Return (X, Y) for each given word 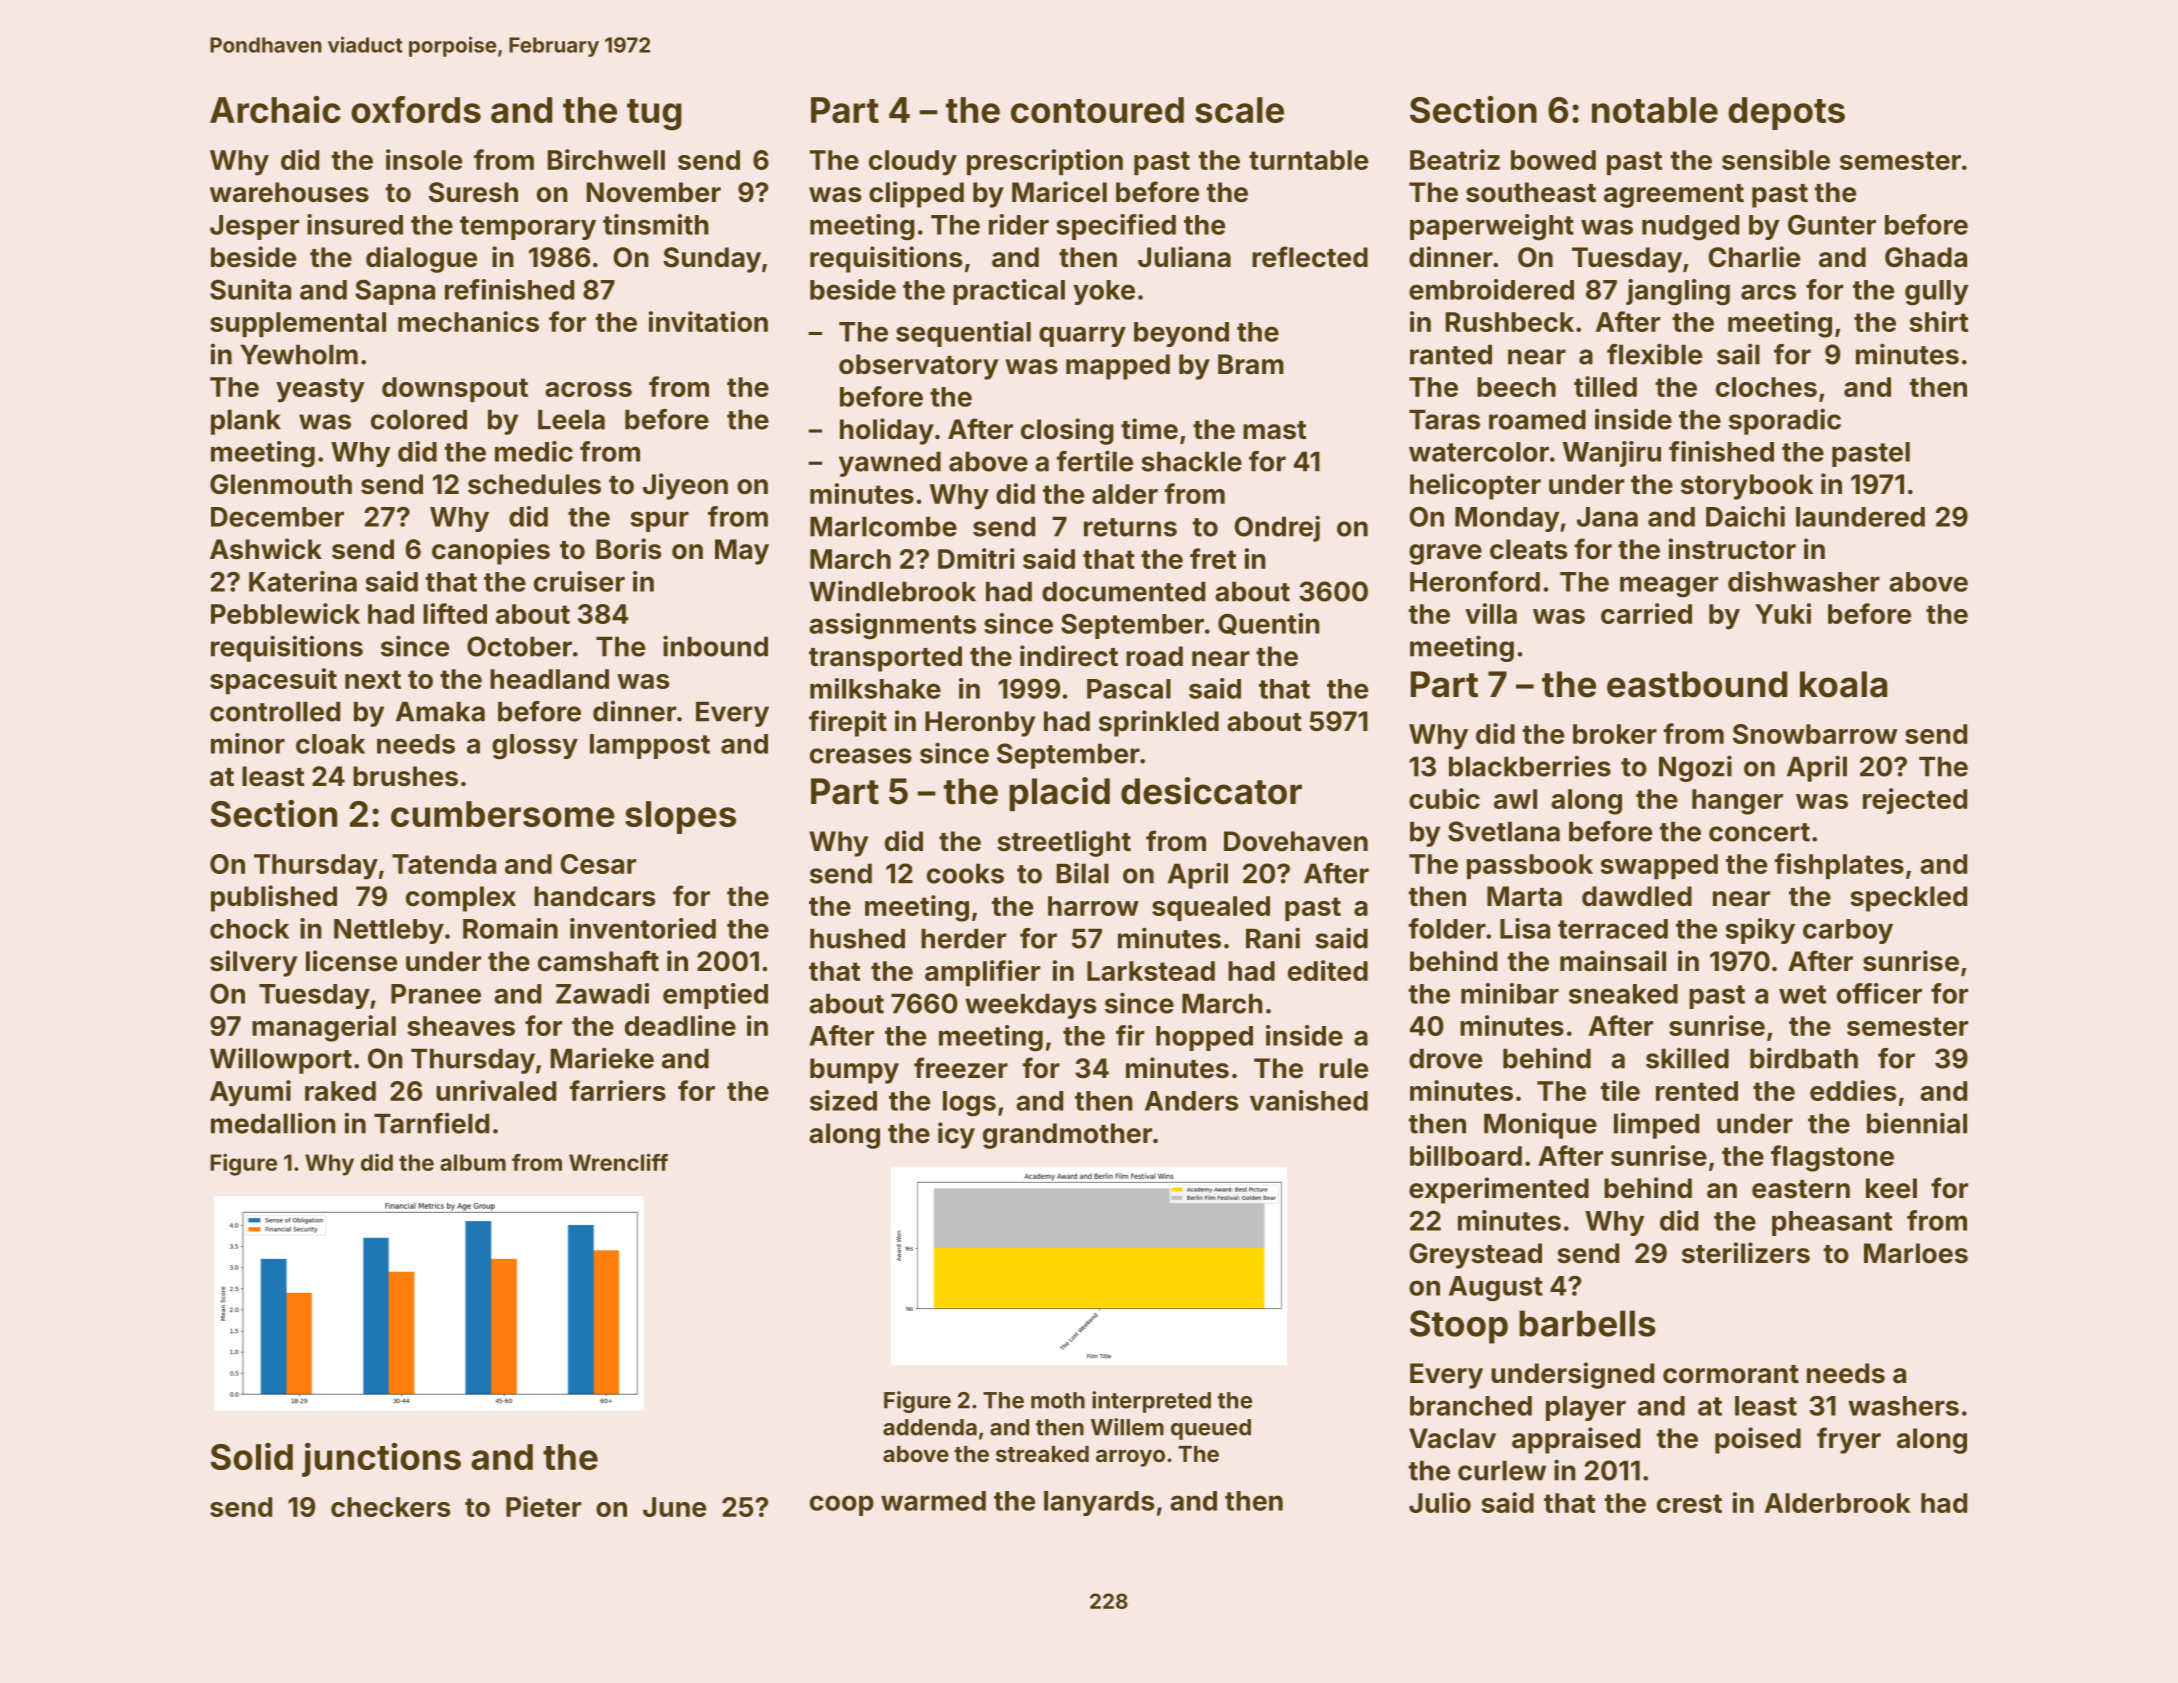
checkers (391, 1507)
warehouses (289, 192)
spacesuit (273, 681)
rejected (1915, 801)
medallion (273, 1123)
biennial (1917, 1123)
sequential (963, 334)
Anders (1191, 1101)
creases (861, 756)
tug (654, 115)
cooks (965, 873)
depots (1786, 113)
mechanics (468, 321)
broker (1615, 734)
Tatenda (444, 864)
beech (1516, 387)
